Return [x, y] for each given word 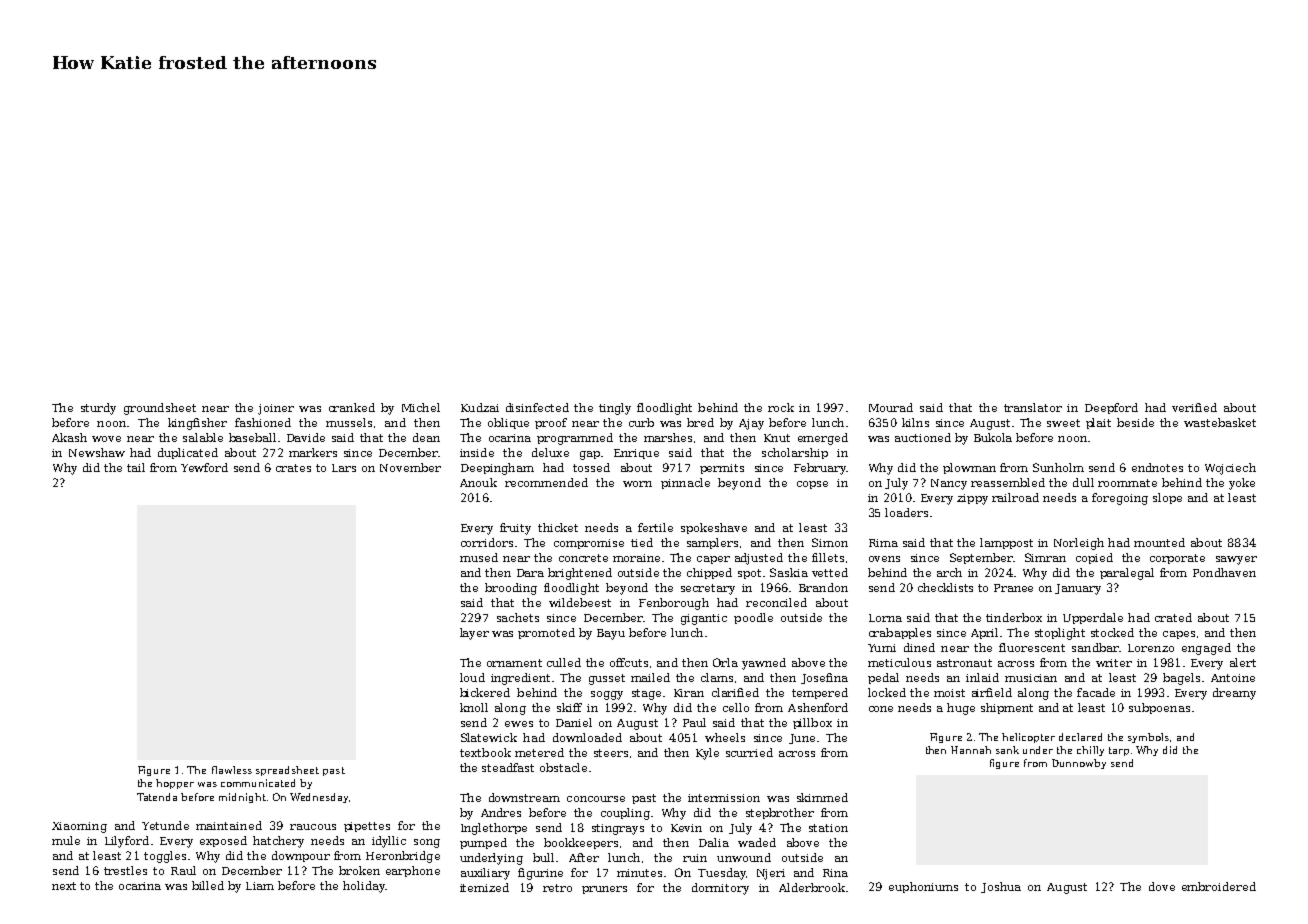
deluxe [550, 452]
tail [136, 467]
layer [474, 634]
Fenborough [674, 604]
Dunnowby [1079, 764]
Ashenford [818, 707]
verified [1194, 407]
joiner [276, 409]
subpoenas [1159, 708]
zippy [972, 499]
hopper [175, 784]
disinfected [537, 407]
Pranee [1013, 588]
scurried [749, 752]
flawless [232, 770]
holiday [364, 887]
